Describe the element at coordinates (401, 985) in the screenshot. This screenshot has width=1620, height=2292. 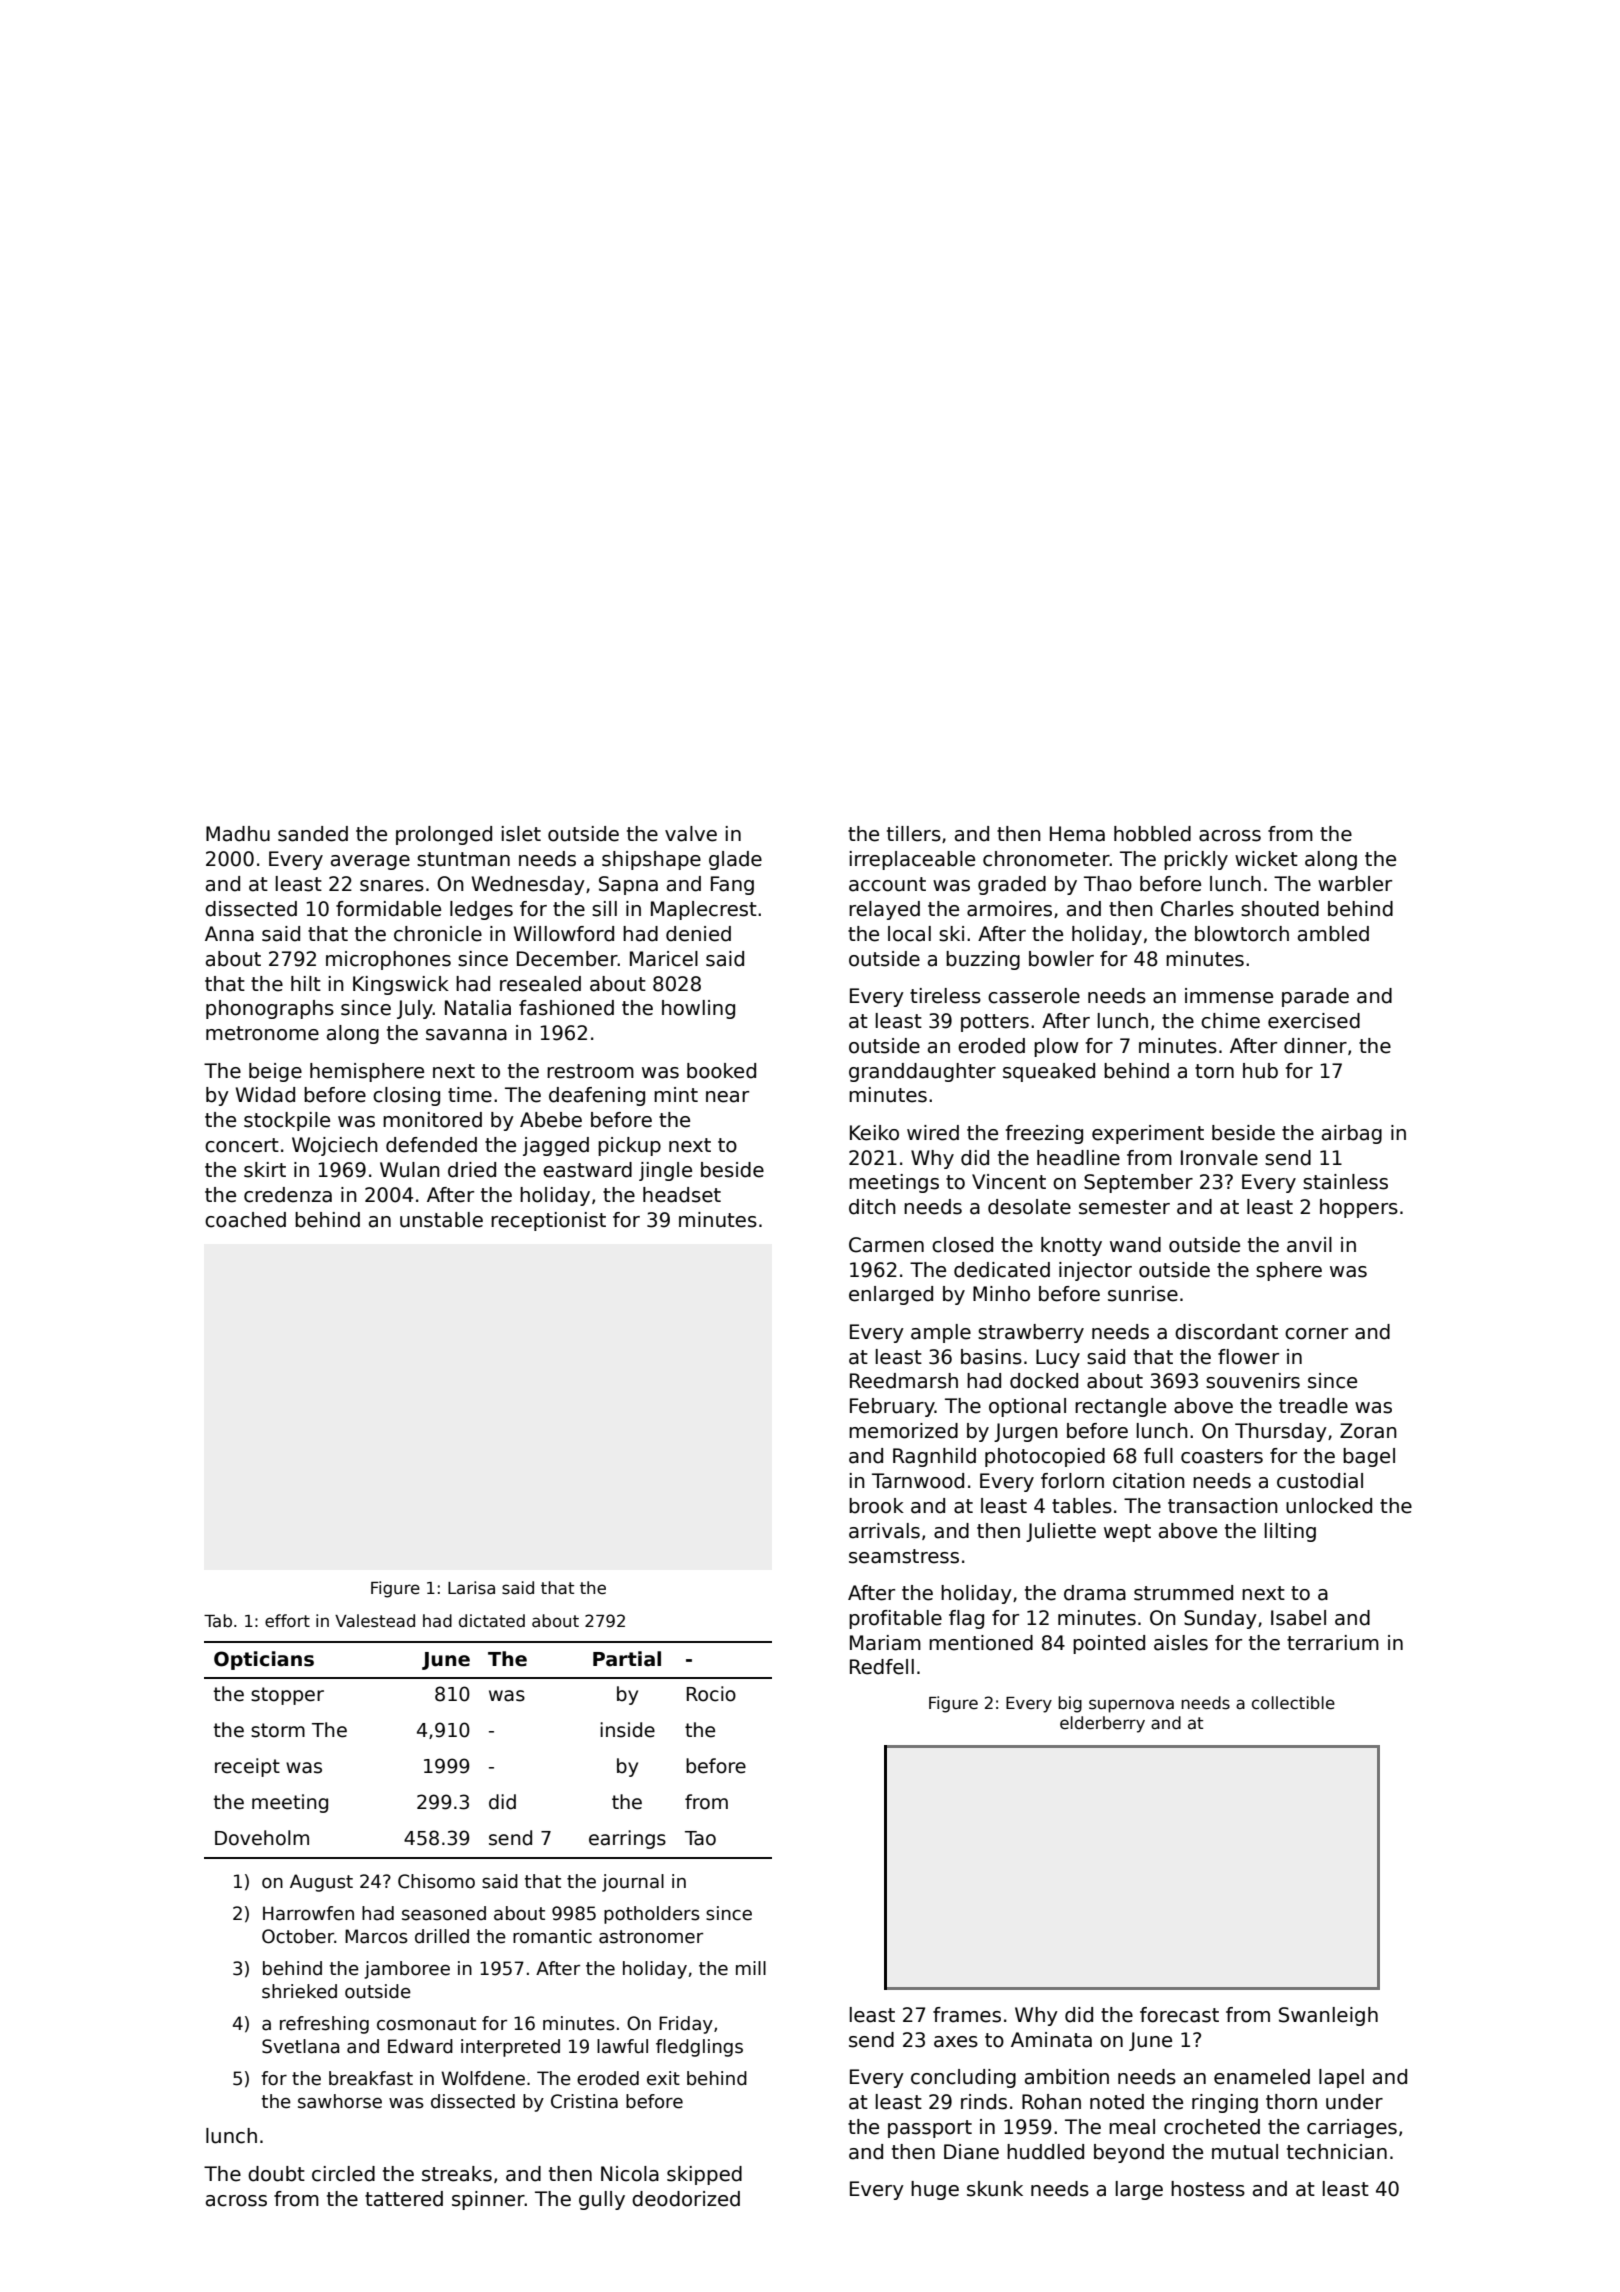
I see `Kingswick` at that location.
